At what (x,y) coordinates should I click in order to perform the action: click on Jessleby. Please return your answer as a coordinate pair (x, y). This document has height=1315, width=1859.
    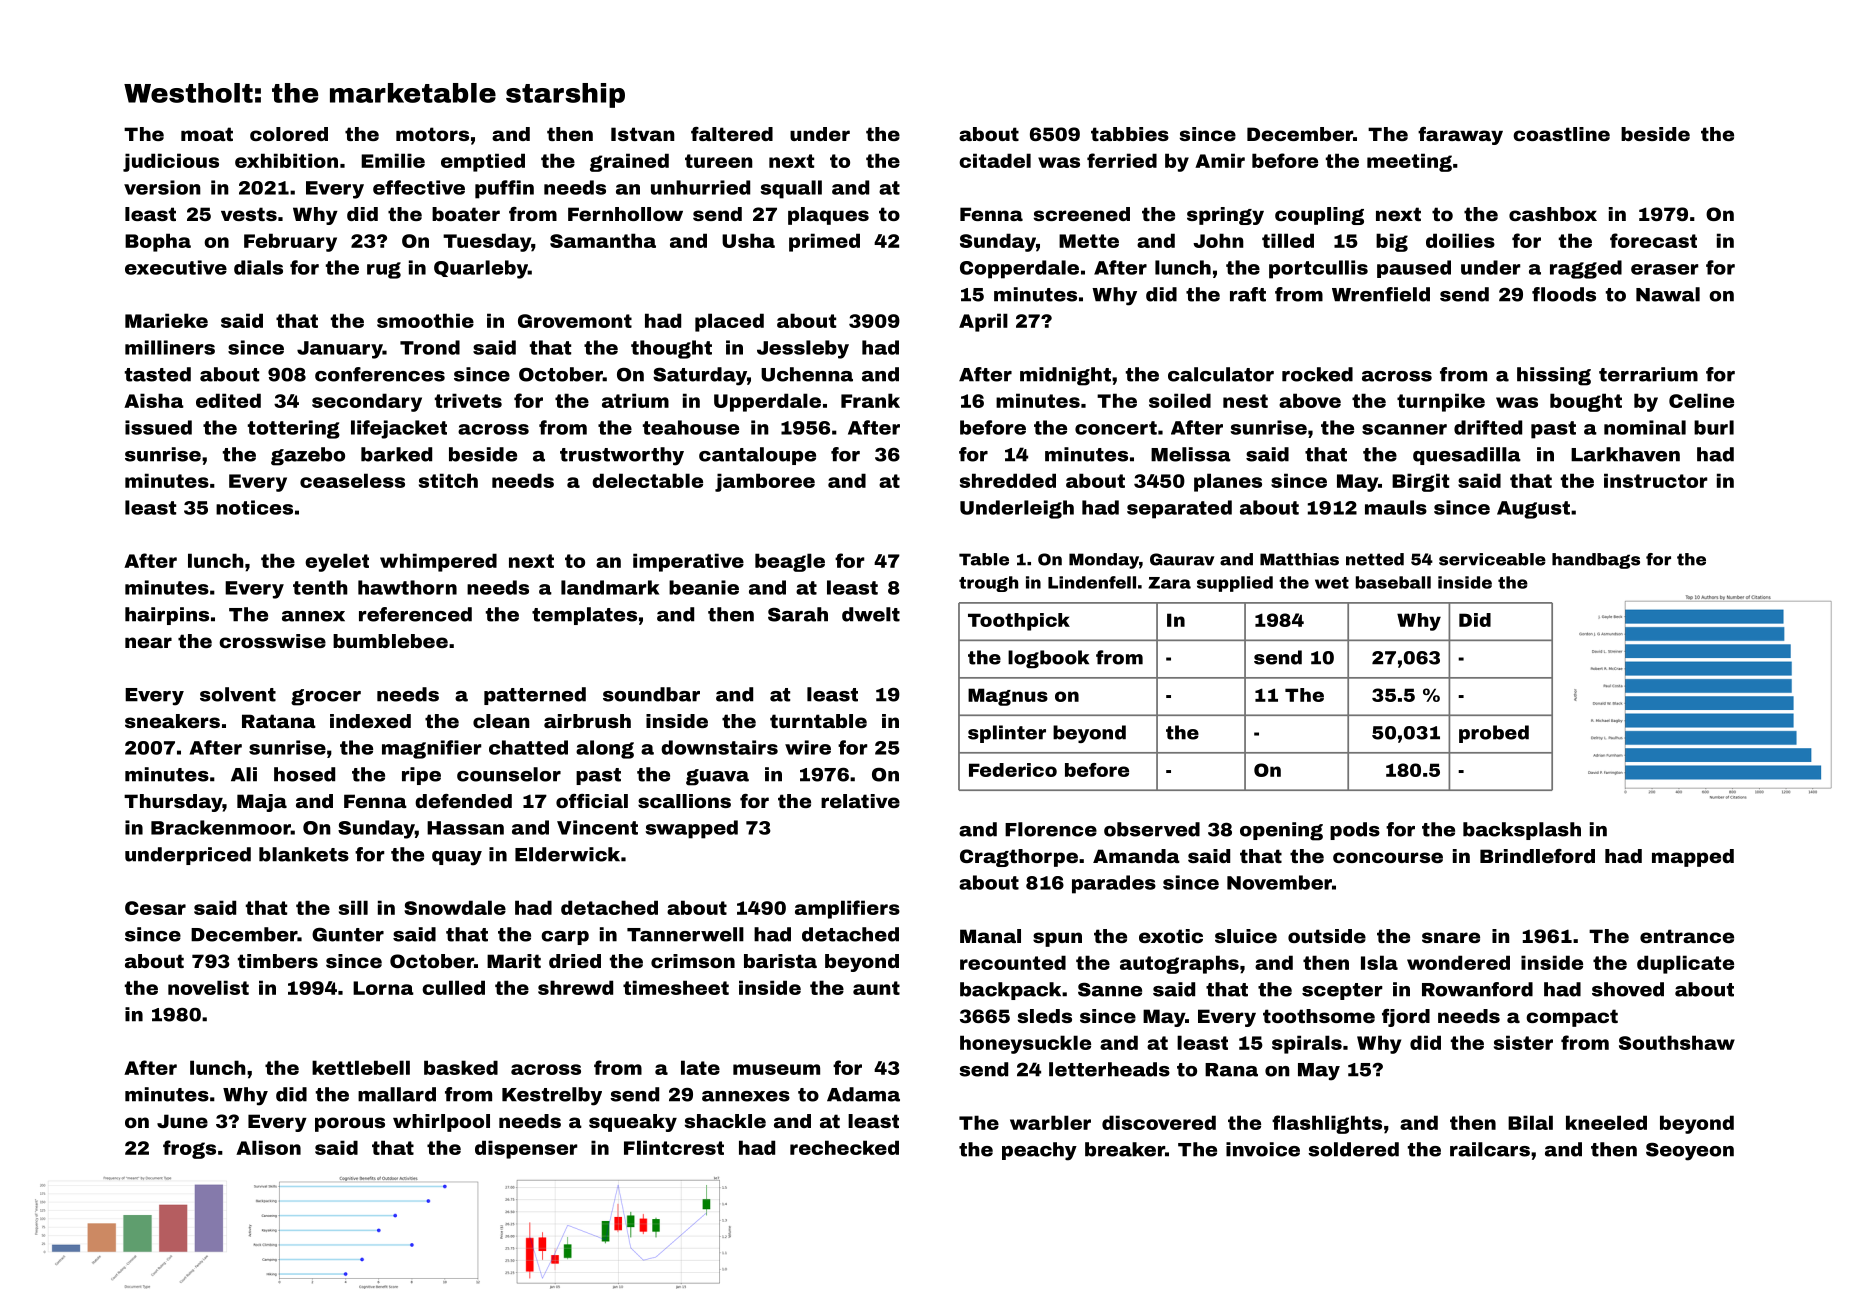
    Looking at the image, I should click on (803, 349).
